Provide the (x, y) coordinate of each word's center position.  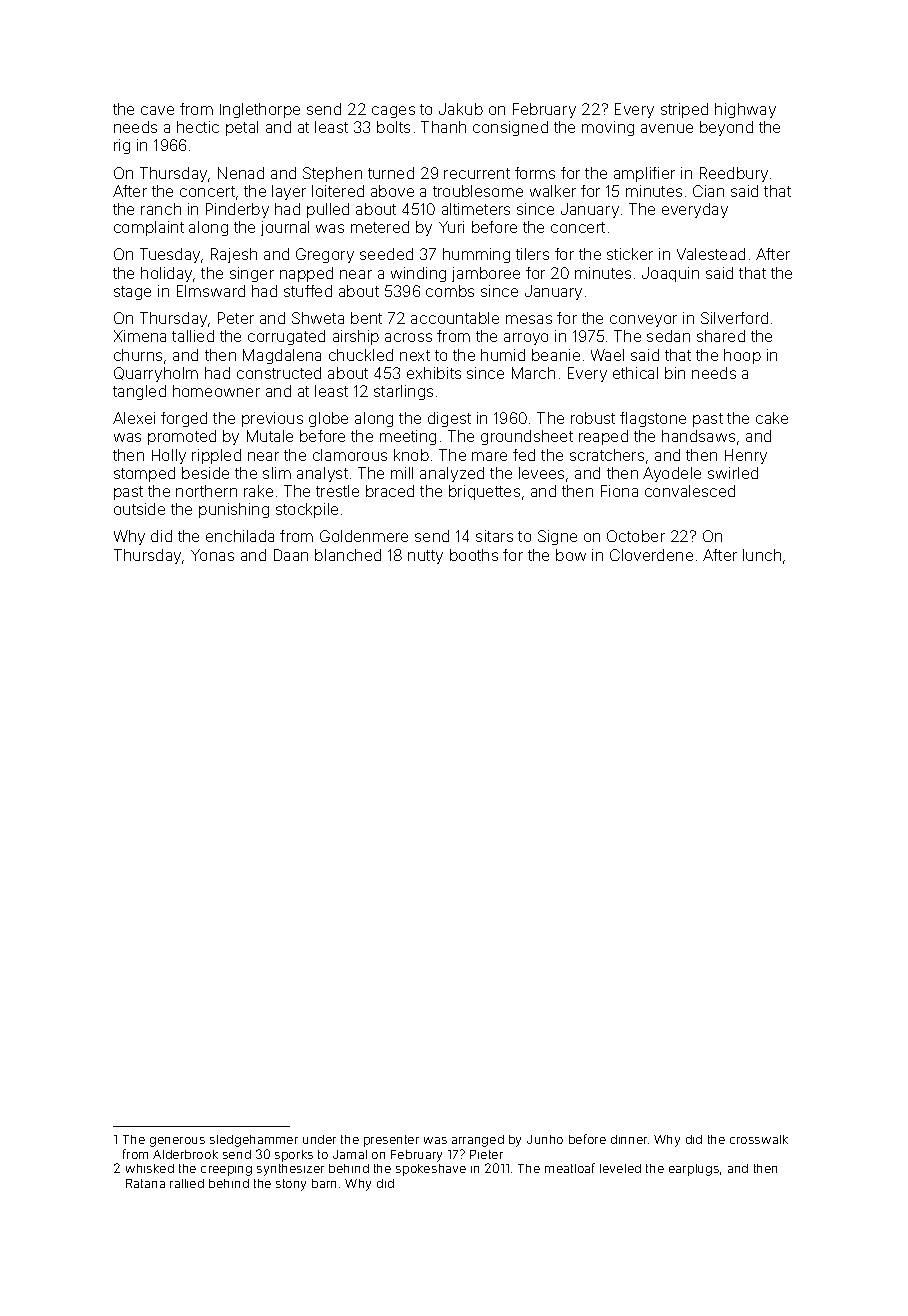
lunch (762, 555)
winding (418, 274)
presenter (391, 1141)
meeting (408, 437)
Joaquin (670, 274)
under (319, 1139)
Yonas (212, 555)
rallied (187, 1183)
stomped (144, 474)
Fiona (619, 491)
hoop (742, 356)
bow (571, 555)
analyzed (452, 474)
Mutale (270, 436)
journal (285, 228)
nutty (425, 557)
